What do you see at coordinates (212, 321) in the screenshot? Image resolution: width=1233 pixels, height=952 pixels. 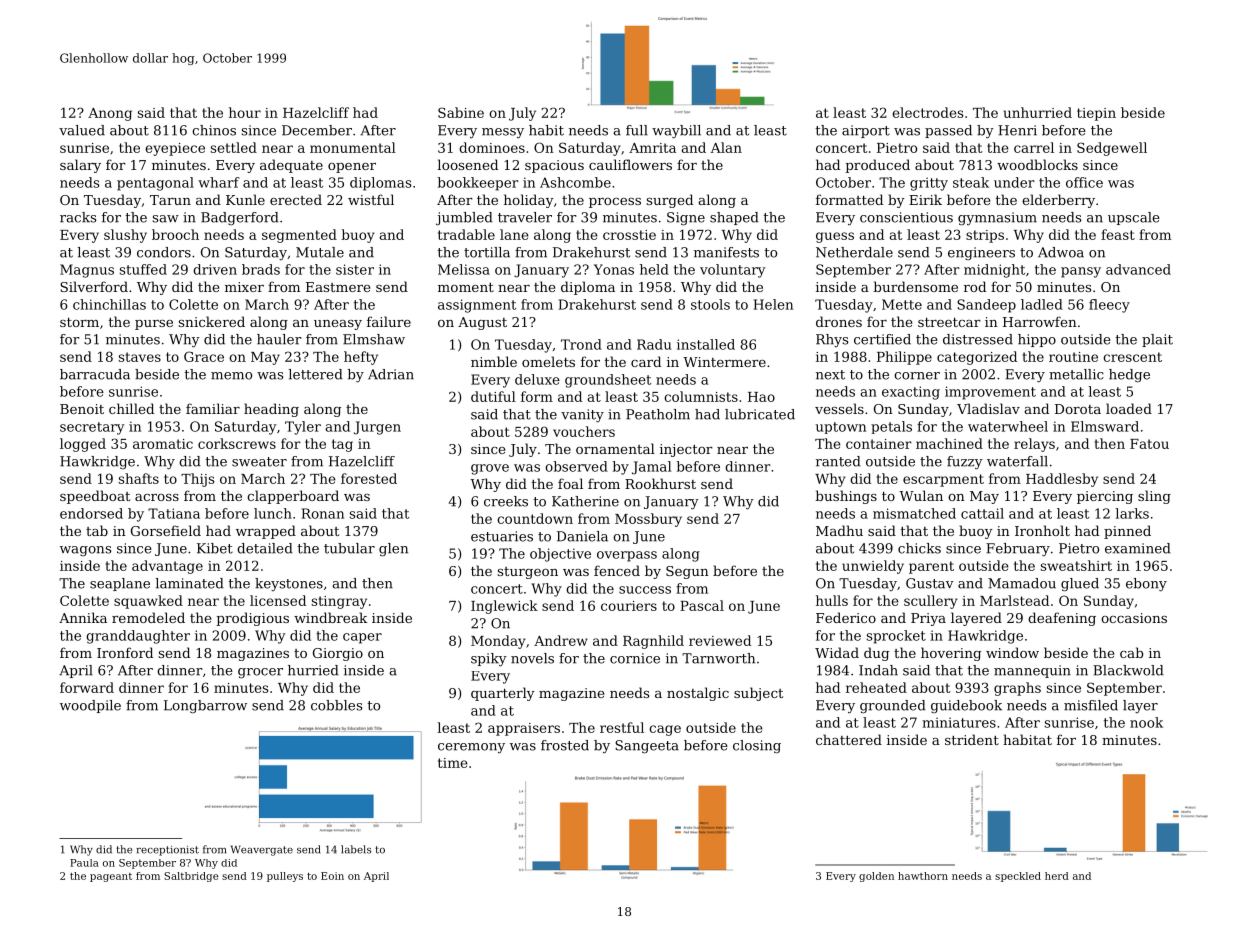 I see `snickered` at bounding box center [212, 321].
